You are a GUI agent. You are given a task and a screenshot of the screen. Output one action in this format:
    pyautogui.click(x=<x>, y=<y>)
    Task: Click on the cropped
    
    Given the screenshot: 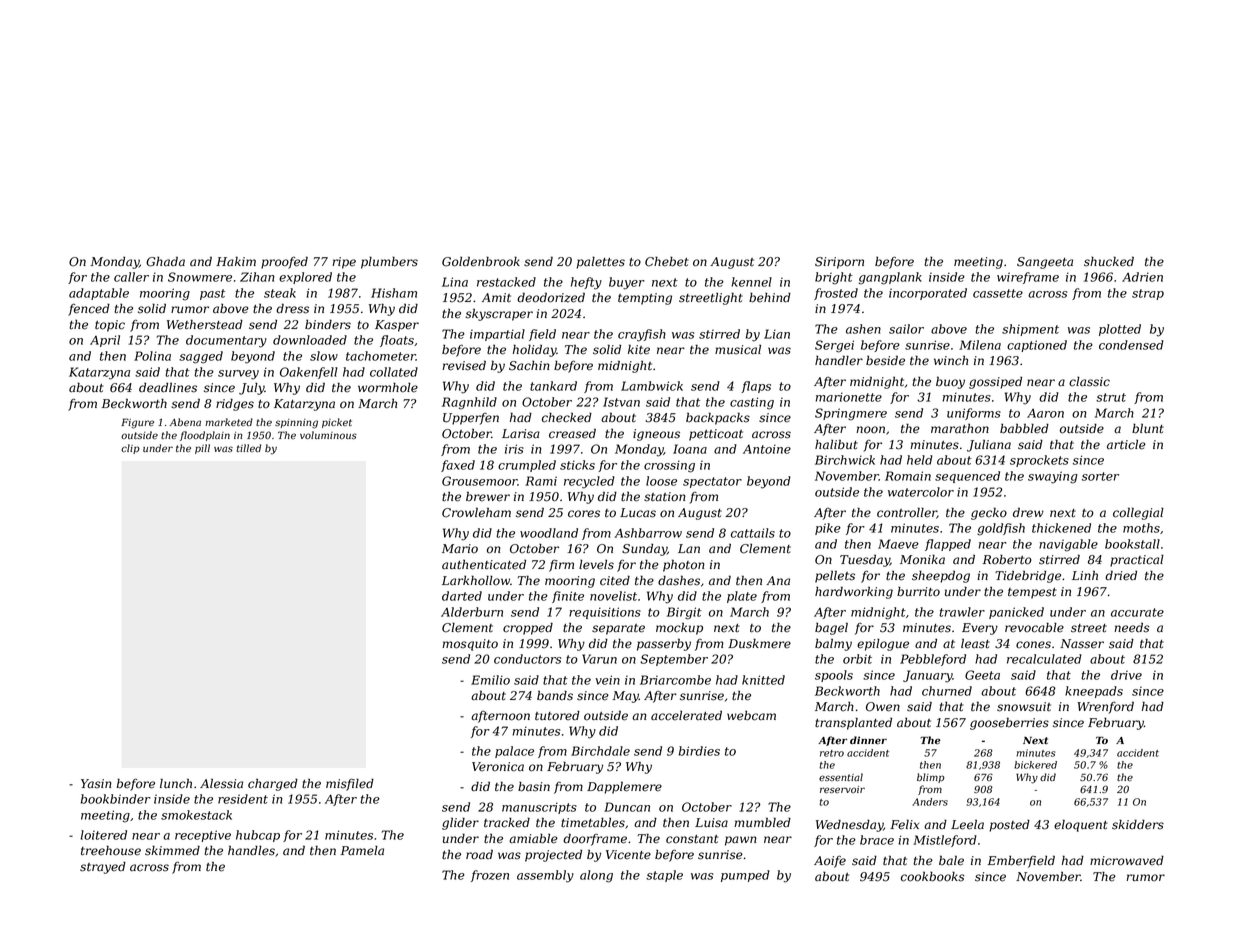 What is the action you would take?
    pyautogui.click(x=528, y=628)
